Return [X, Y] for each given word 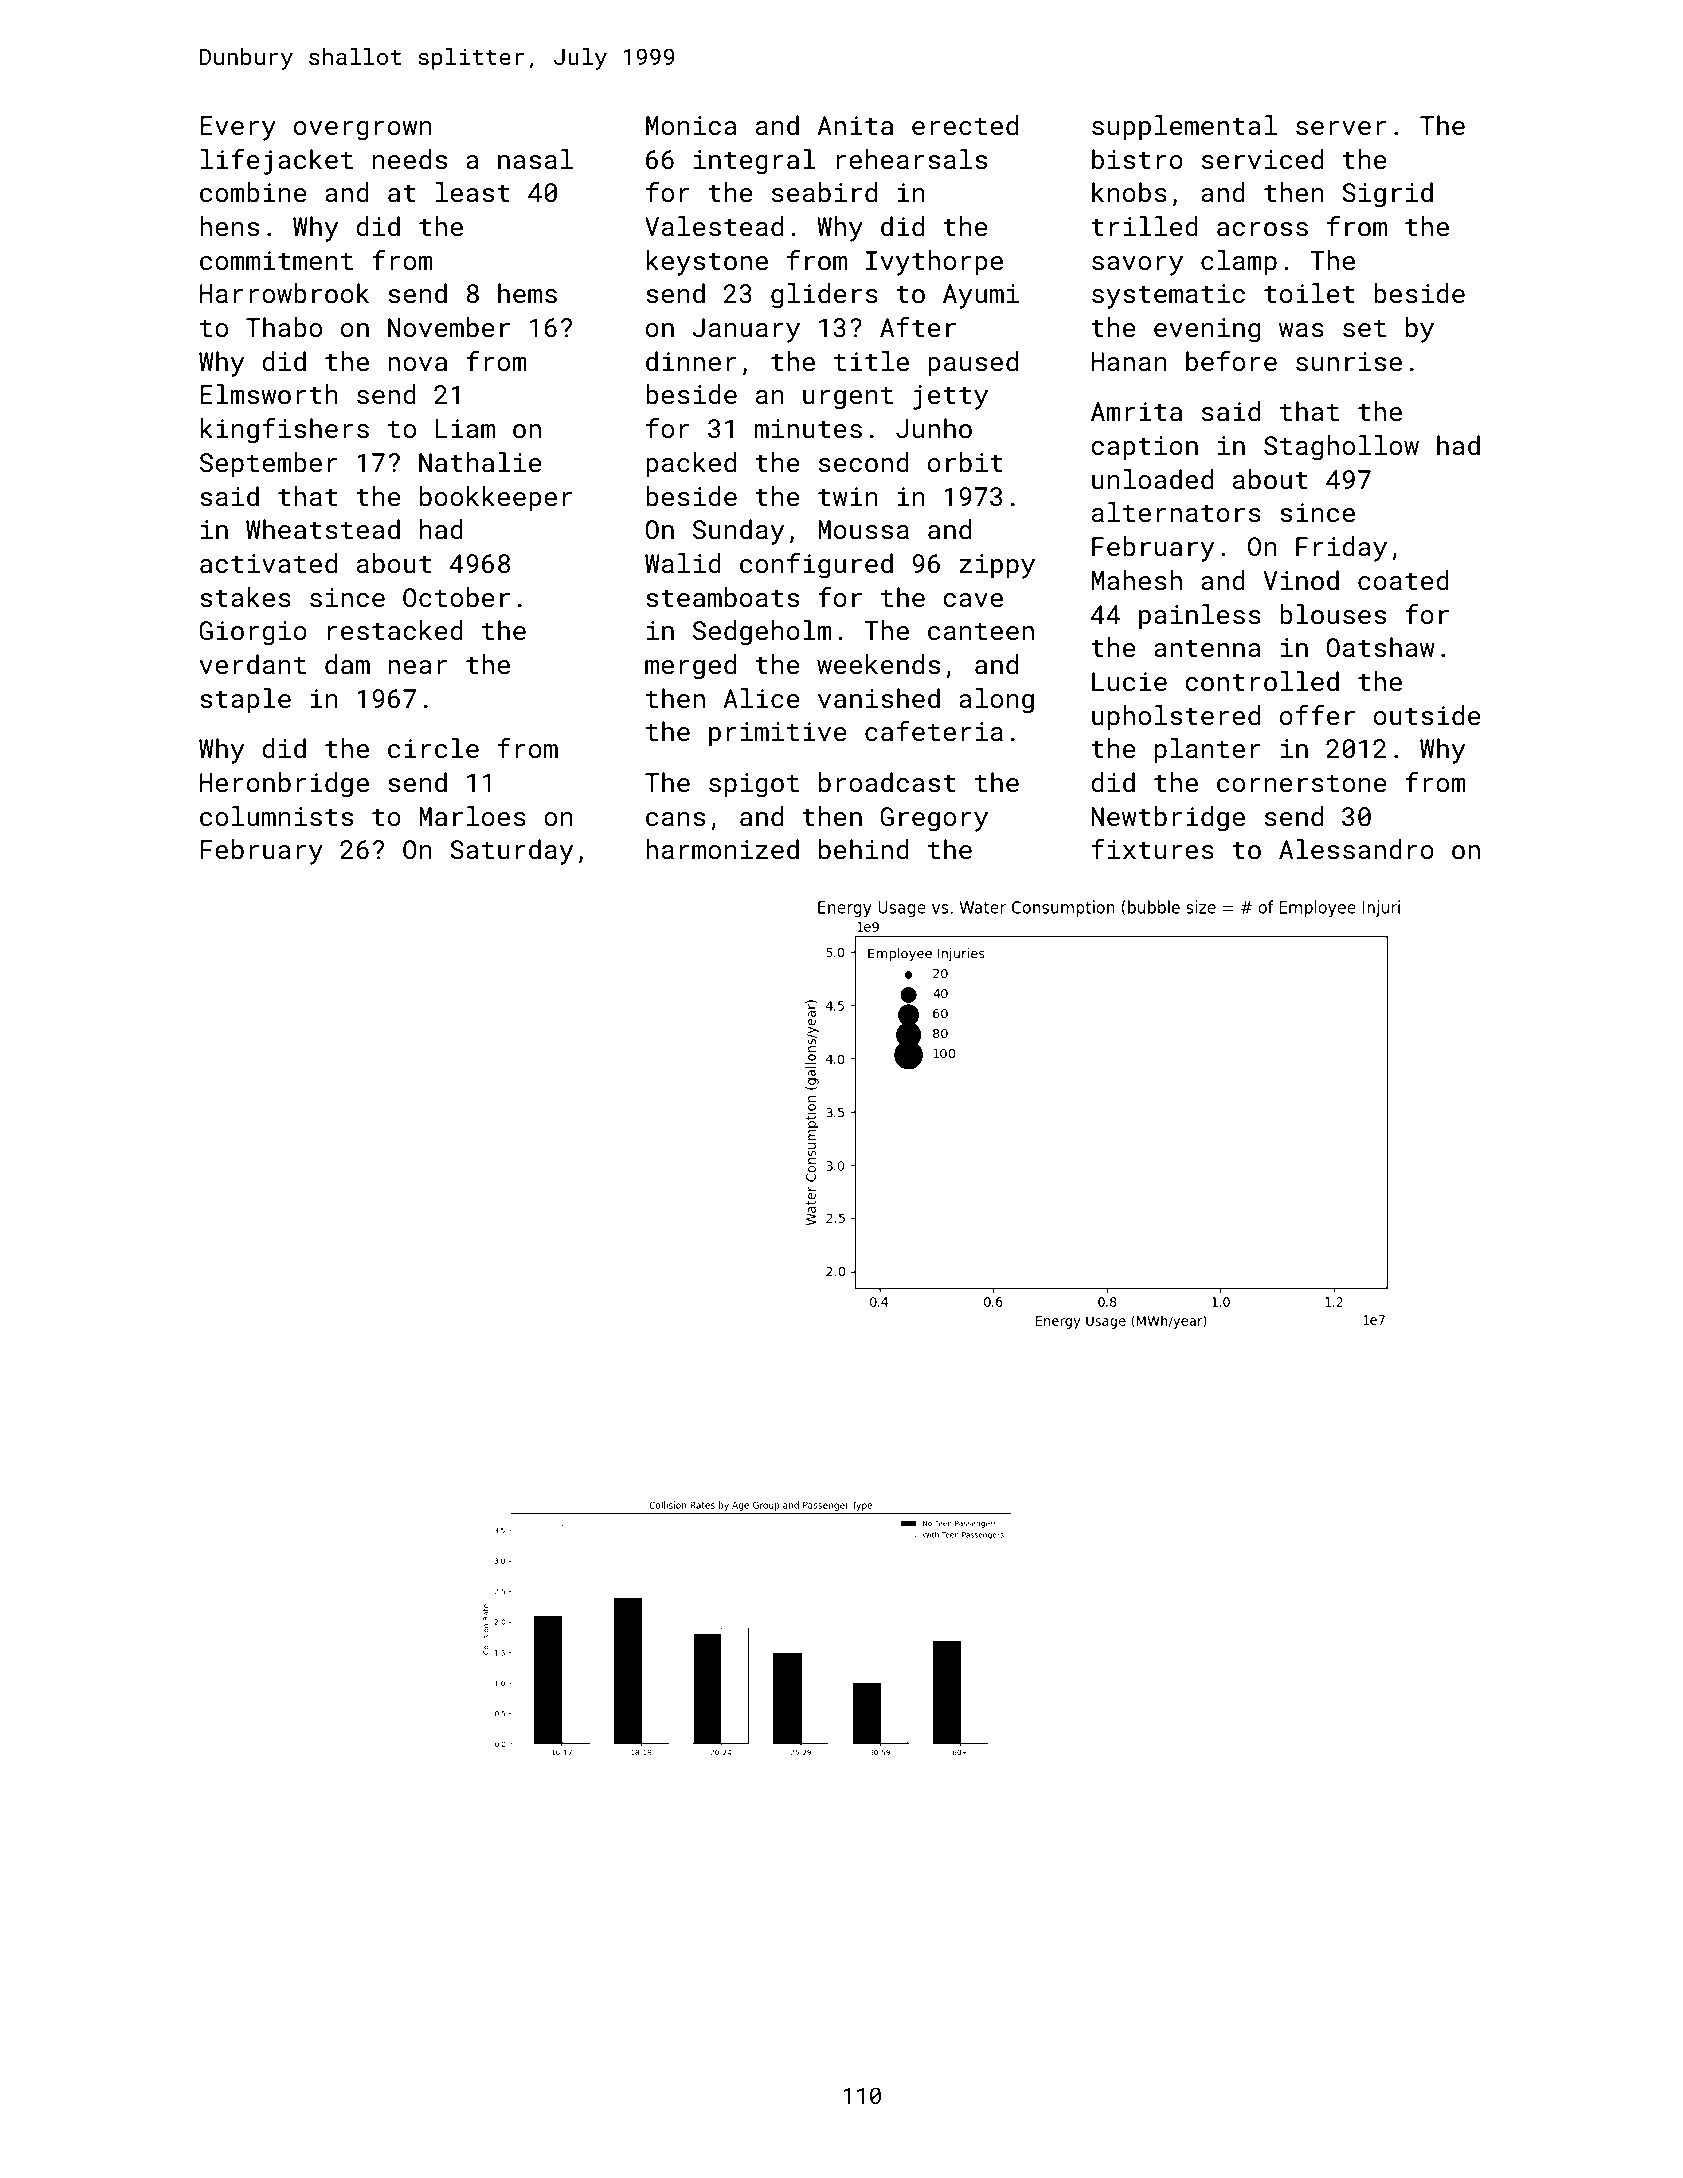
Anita [855, 126]
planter [1208, 751]
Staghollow [1341, 448]
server [1341, 128]
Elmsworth [269, 394]
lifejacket [277, 162]
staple [245, 701]
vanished [879, 698]
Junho [934, 428]
